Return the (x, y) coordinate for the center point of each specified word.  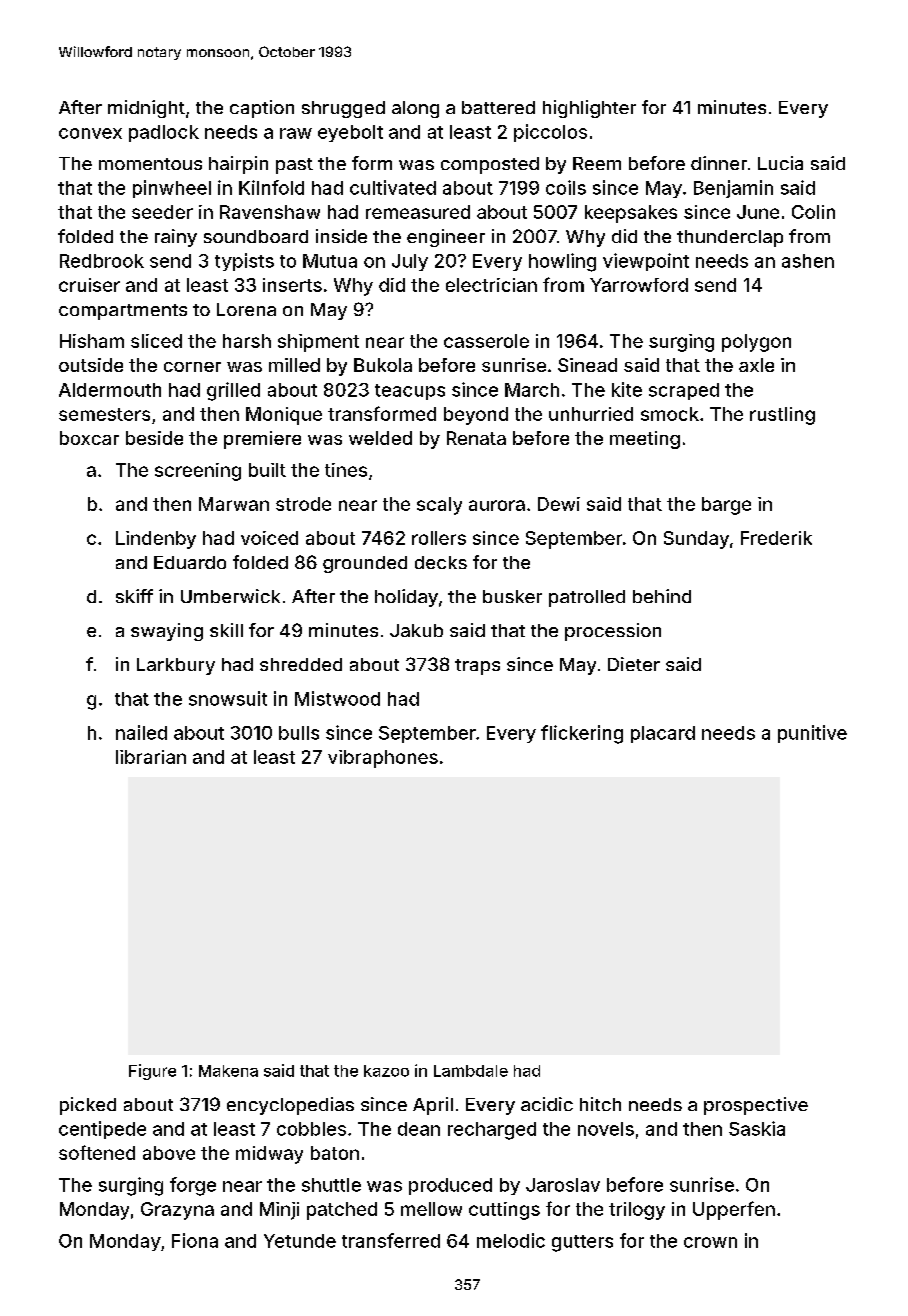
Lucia (780, 163)
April (433, 1106)
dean (419, 1129)
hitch (600, 1104)
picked (88, 1106)
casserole (486, 341)
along (415, 109)
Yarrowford (639, 285)
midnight (146, 109)
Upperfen (734, 1210)
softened (97, 1152)
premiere (262, 440)
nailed (141, 732)
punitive (812, 734)
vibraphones (383, 759)
